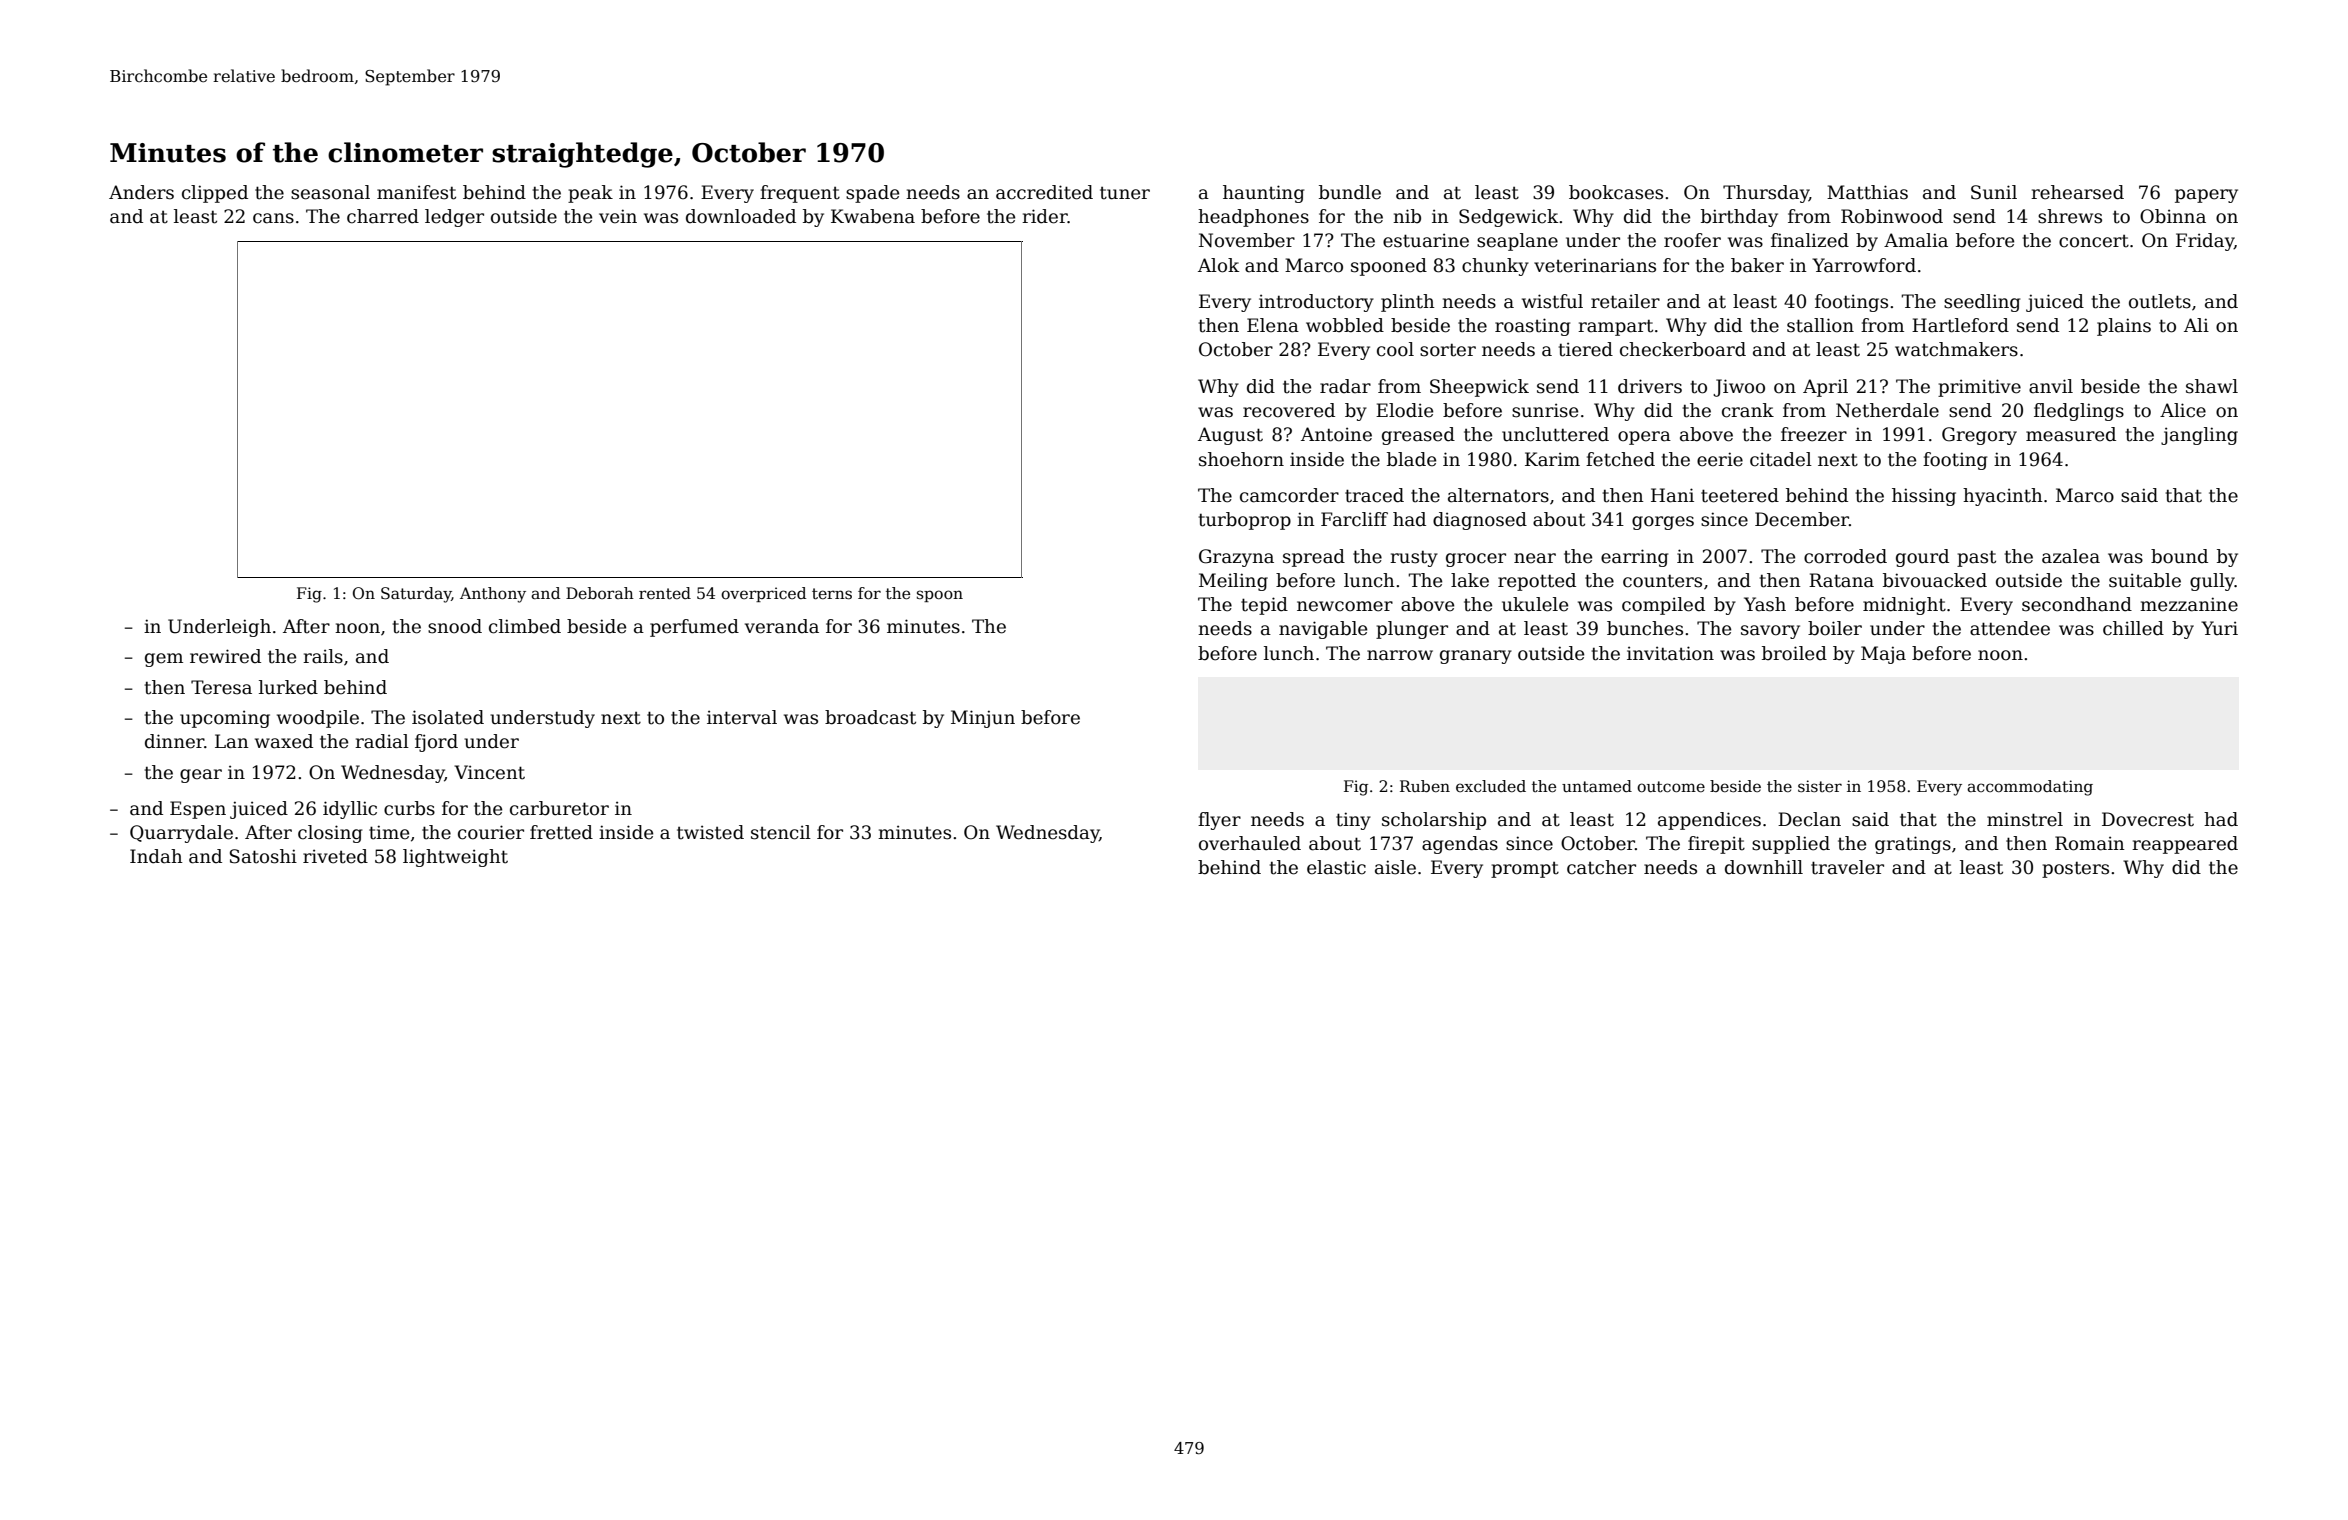 The width and height of the screenshot is (2348, 1520). I want to click on jangling, so click(2199, 436).
